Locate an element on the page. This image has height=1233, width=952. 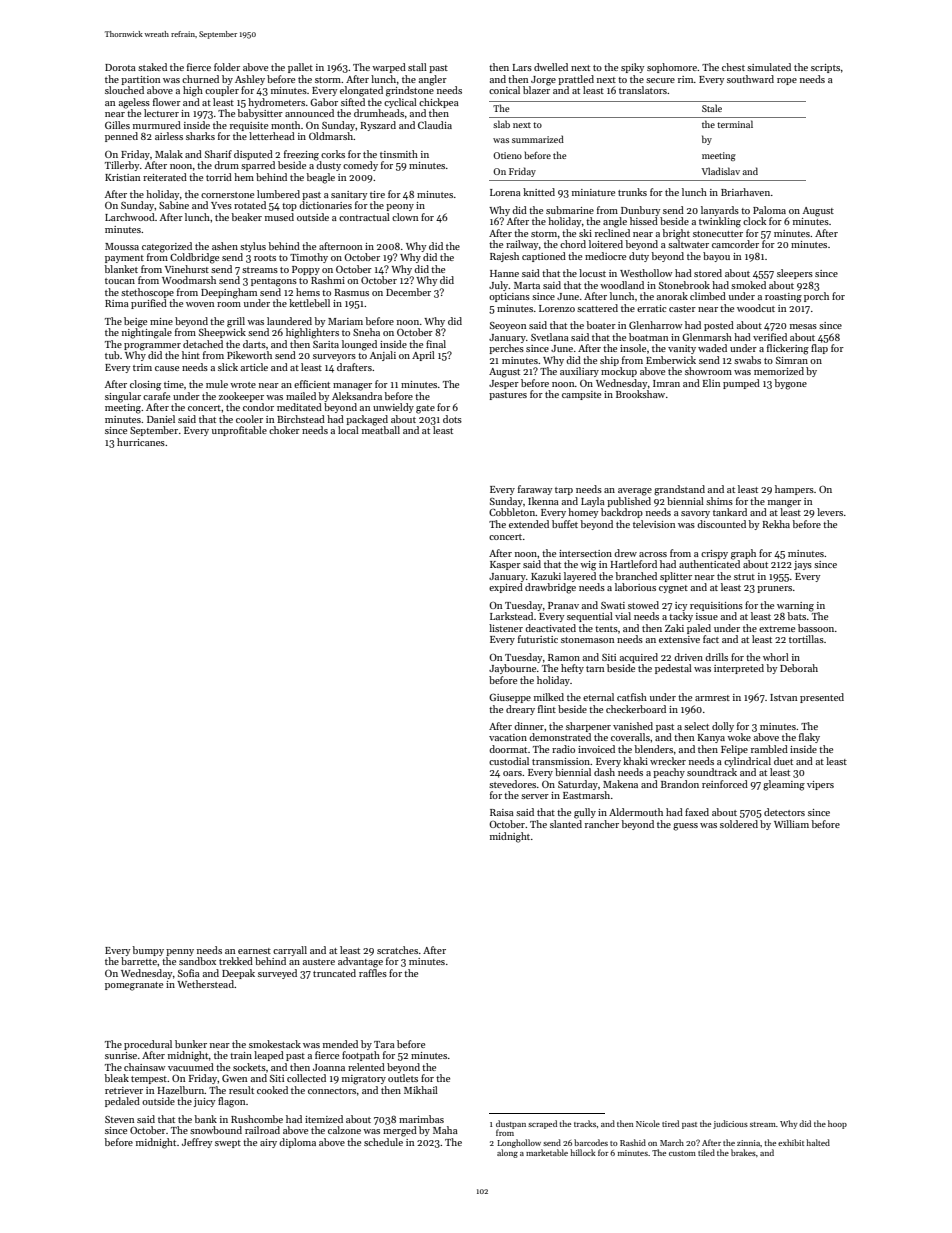
cooked is located at coordinates (272, 1090).
